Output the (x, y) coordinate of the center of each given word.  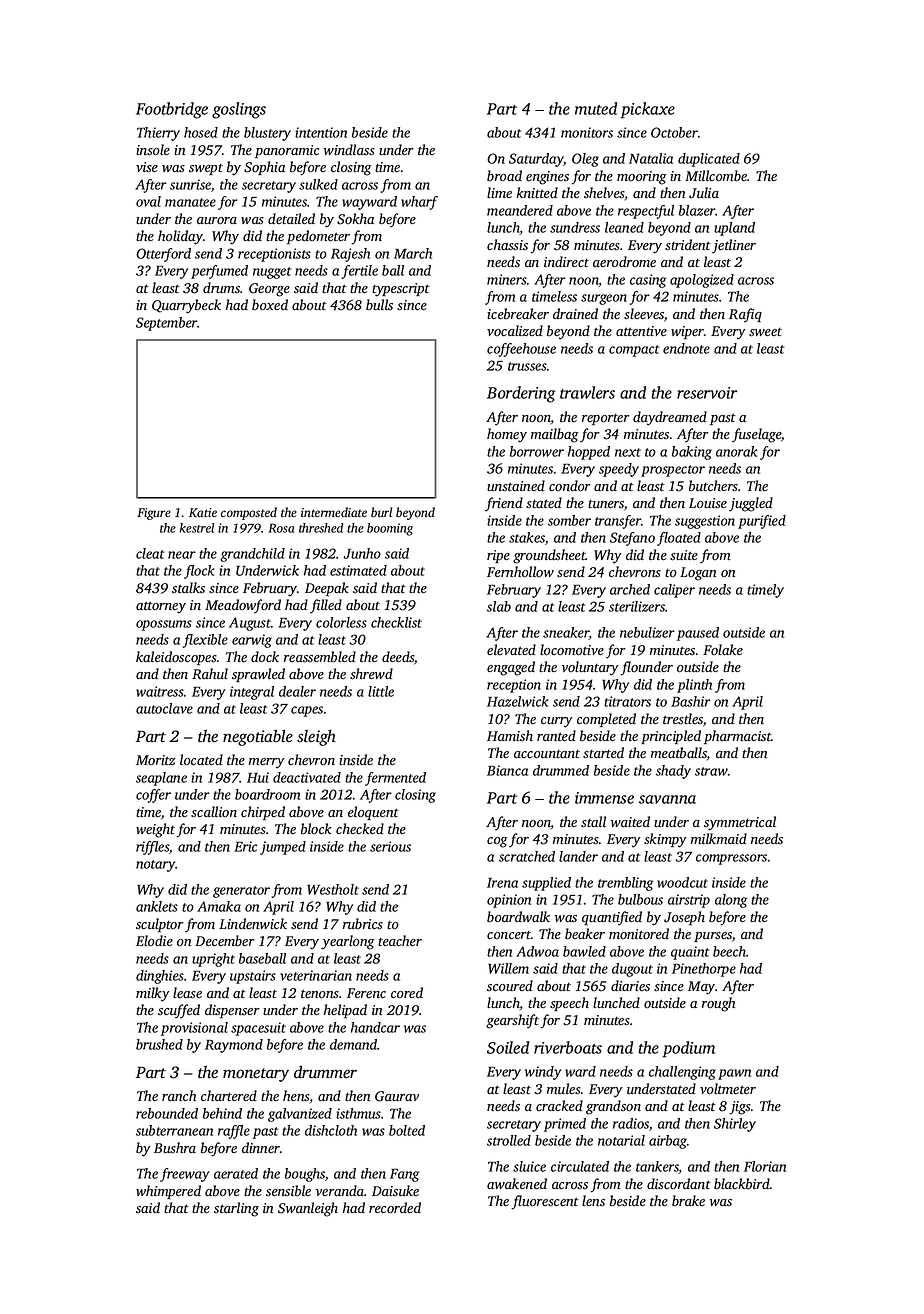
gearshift (512, 1021)
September (167, 324)
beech (730, 951)
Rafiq (745, 315)
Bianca (507, 770)
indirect (566, 261)
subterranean (174, 1130)
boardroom (267, 794)
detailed (291, 218)
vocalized (515, 330)
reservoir (707, 393)
